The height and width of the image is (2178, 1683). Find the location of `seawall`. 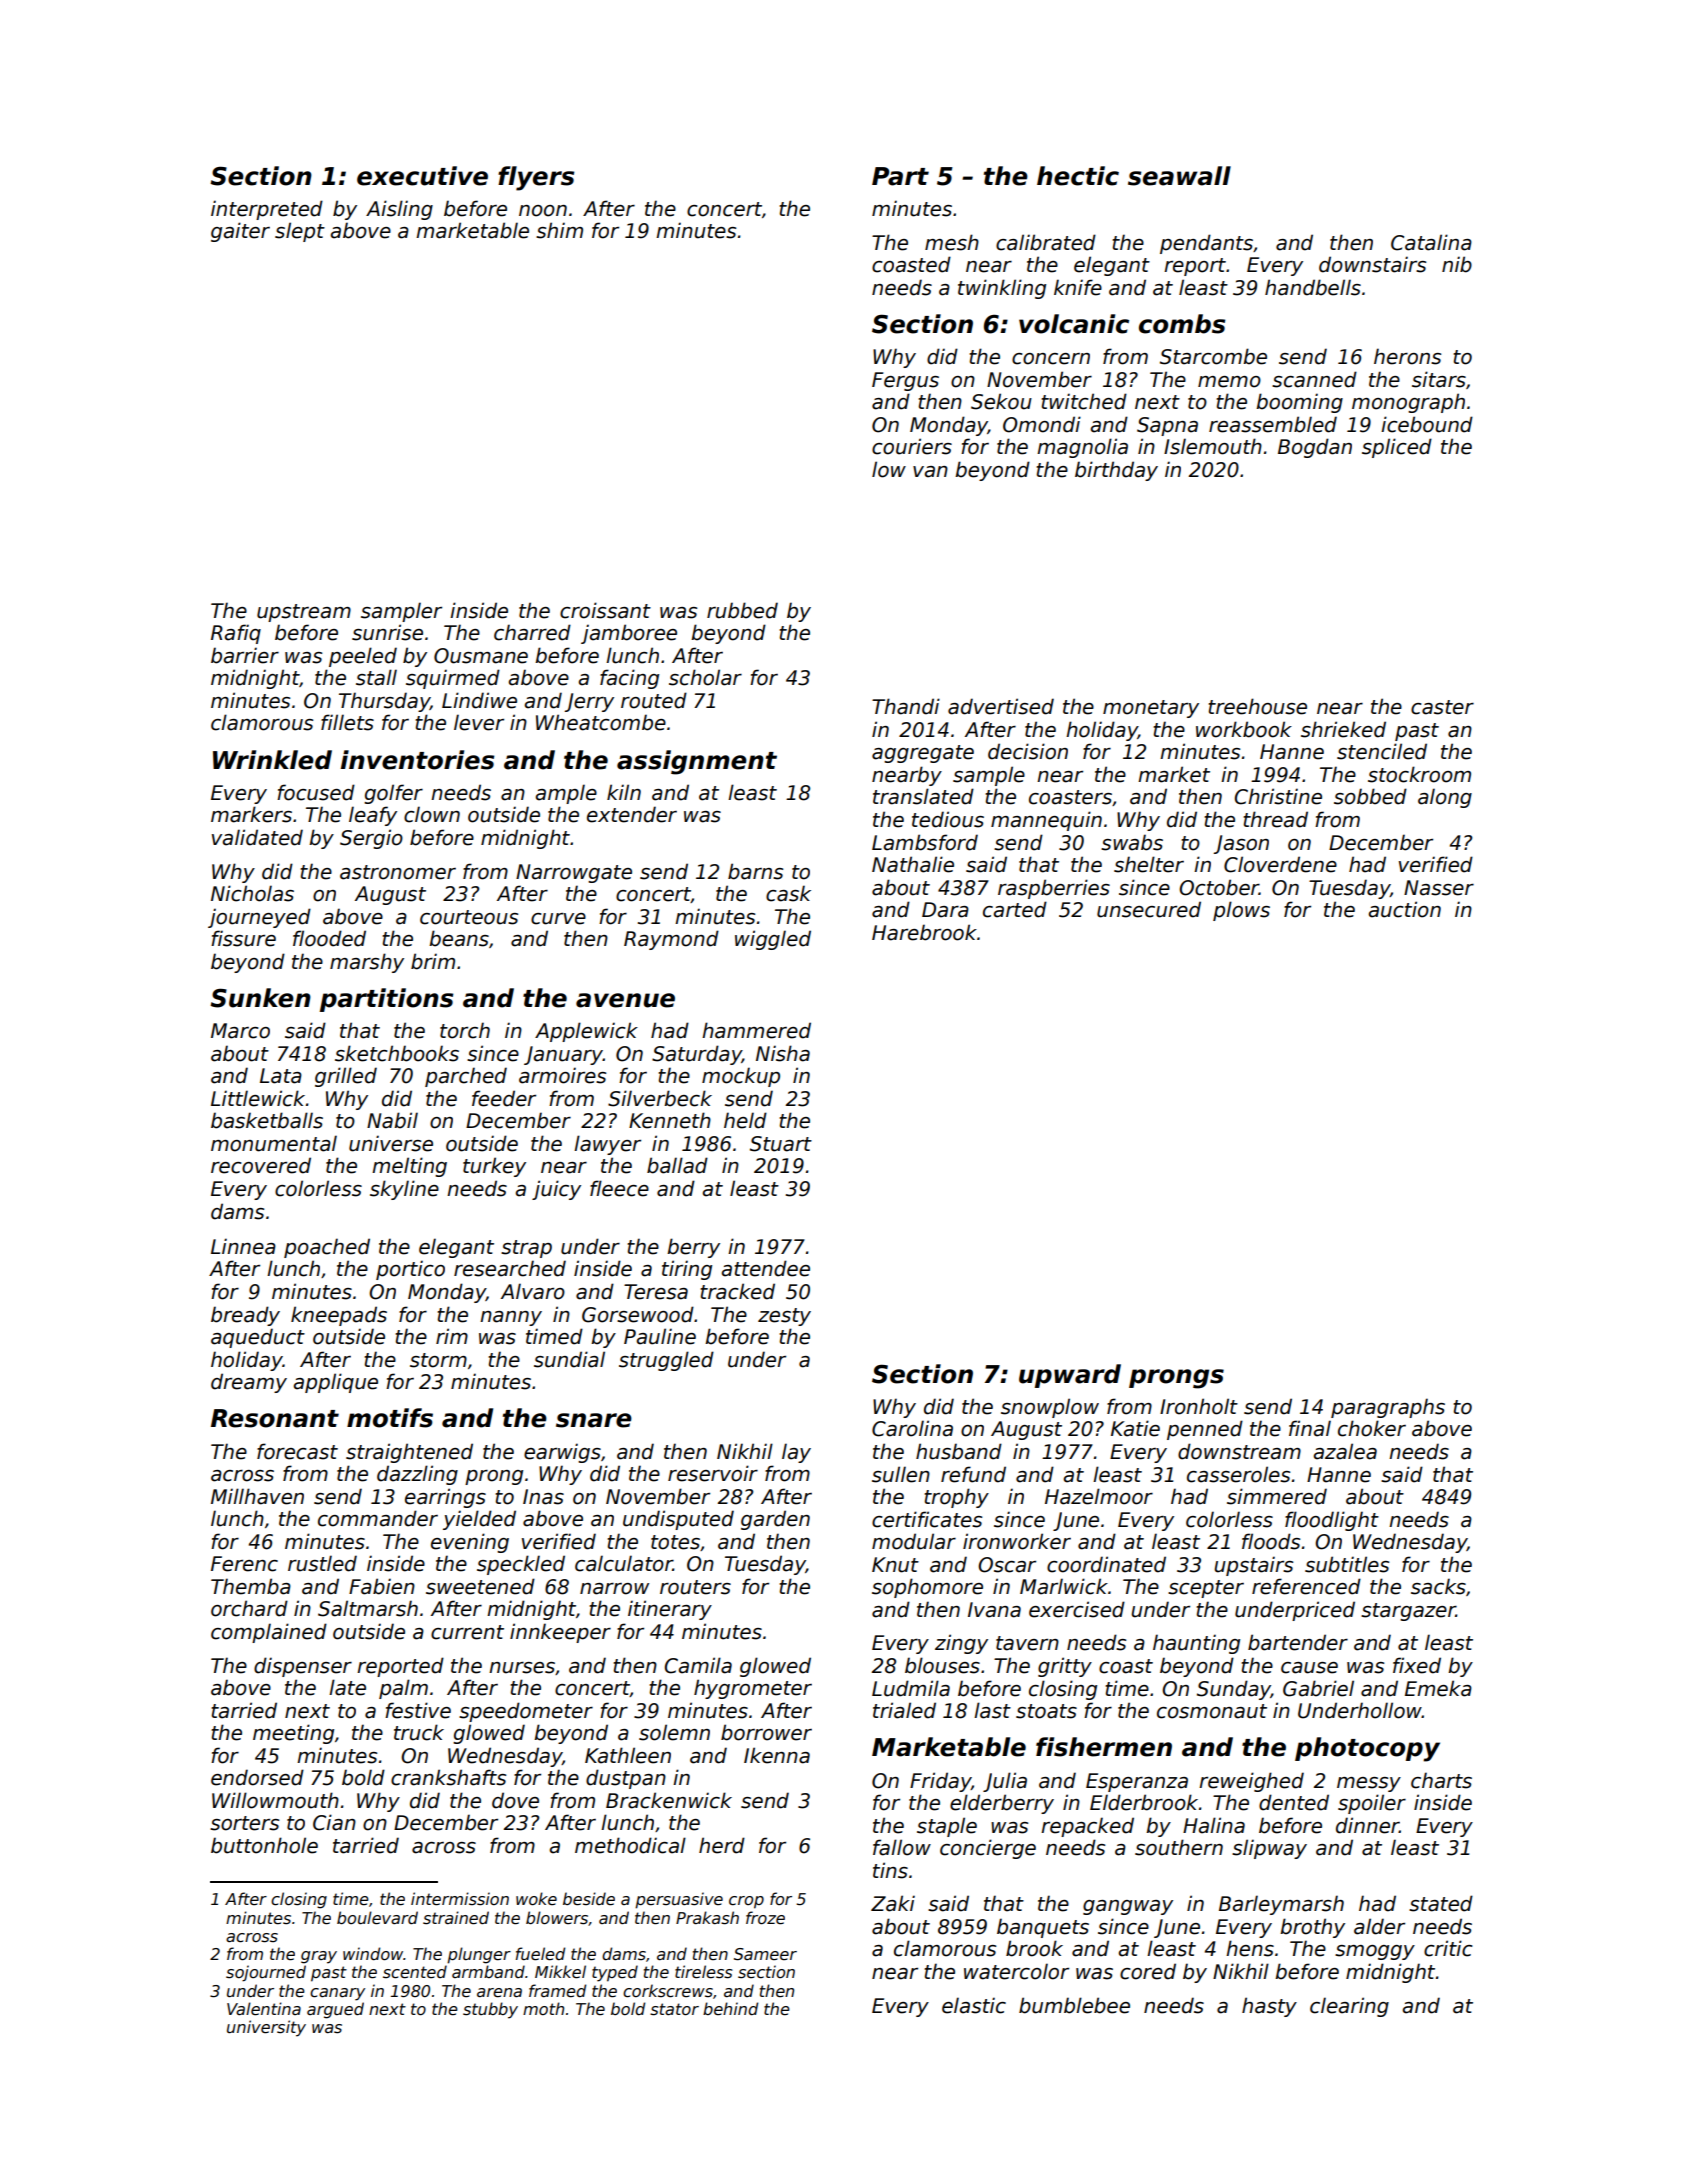

seawall is located at coordinates (1179, 176).
